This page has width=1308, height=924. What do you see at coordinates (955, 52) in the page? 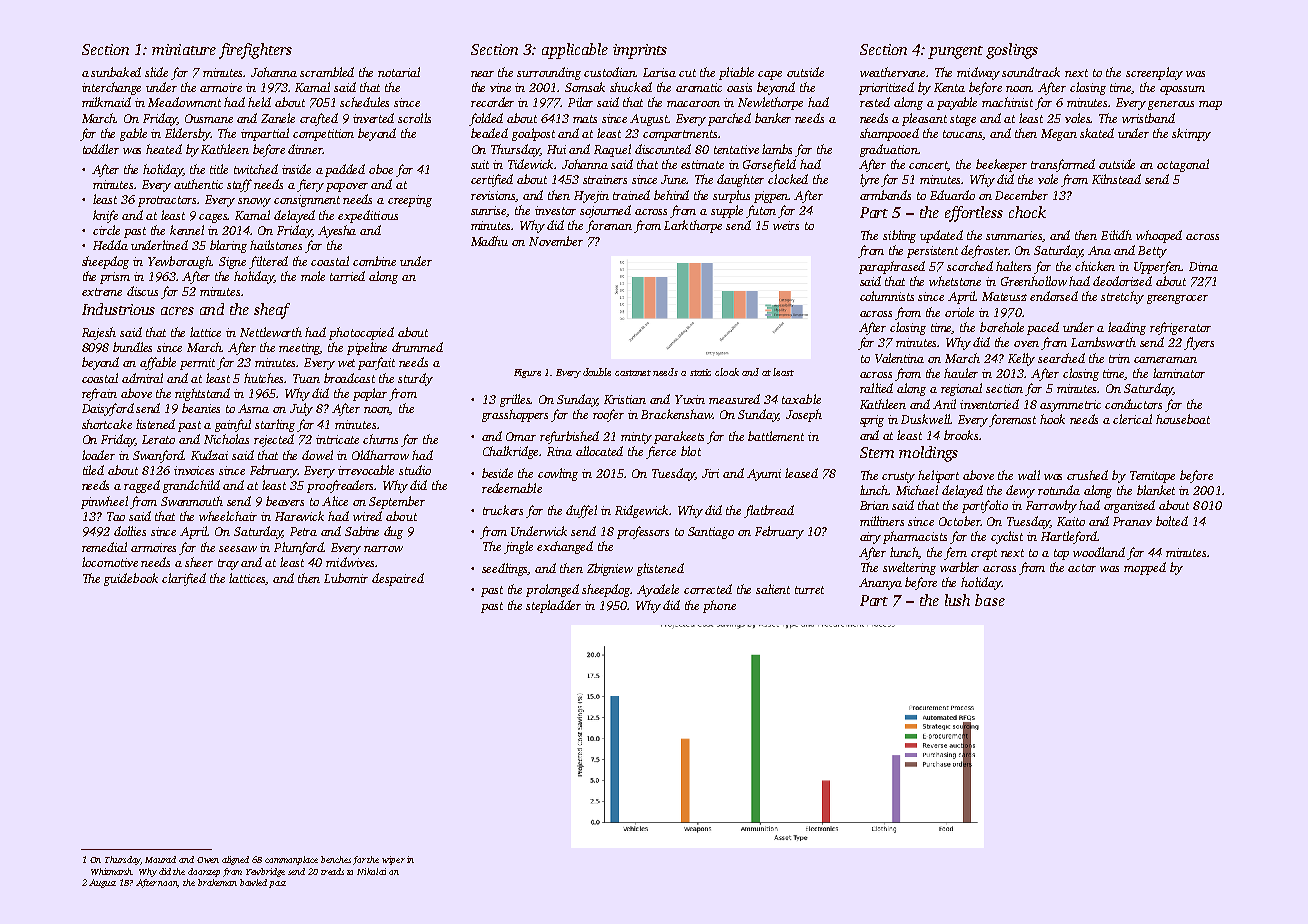
I see `pungent` at bounding box center [955, 52].
